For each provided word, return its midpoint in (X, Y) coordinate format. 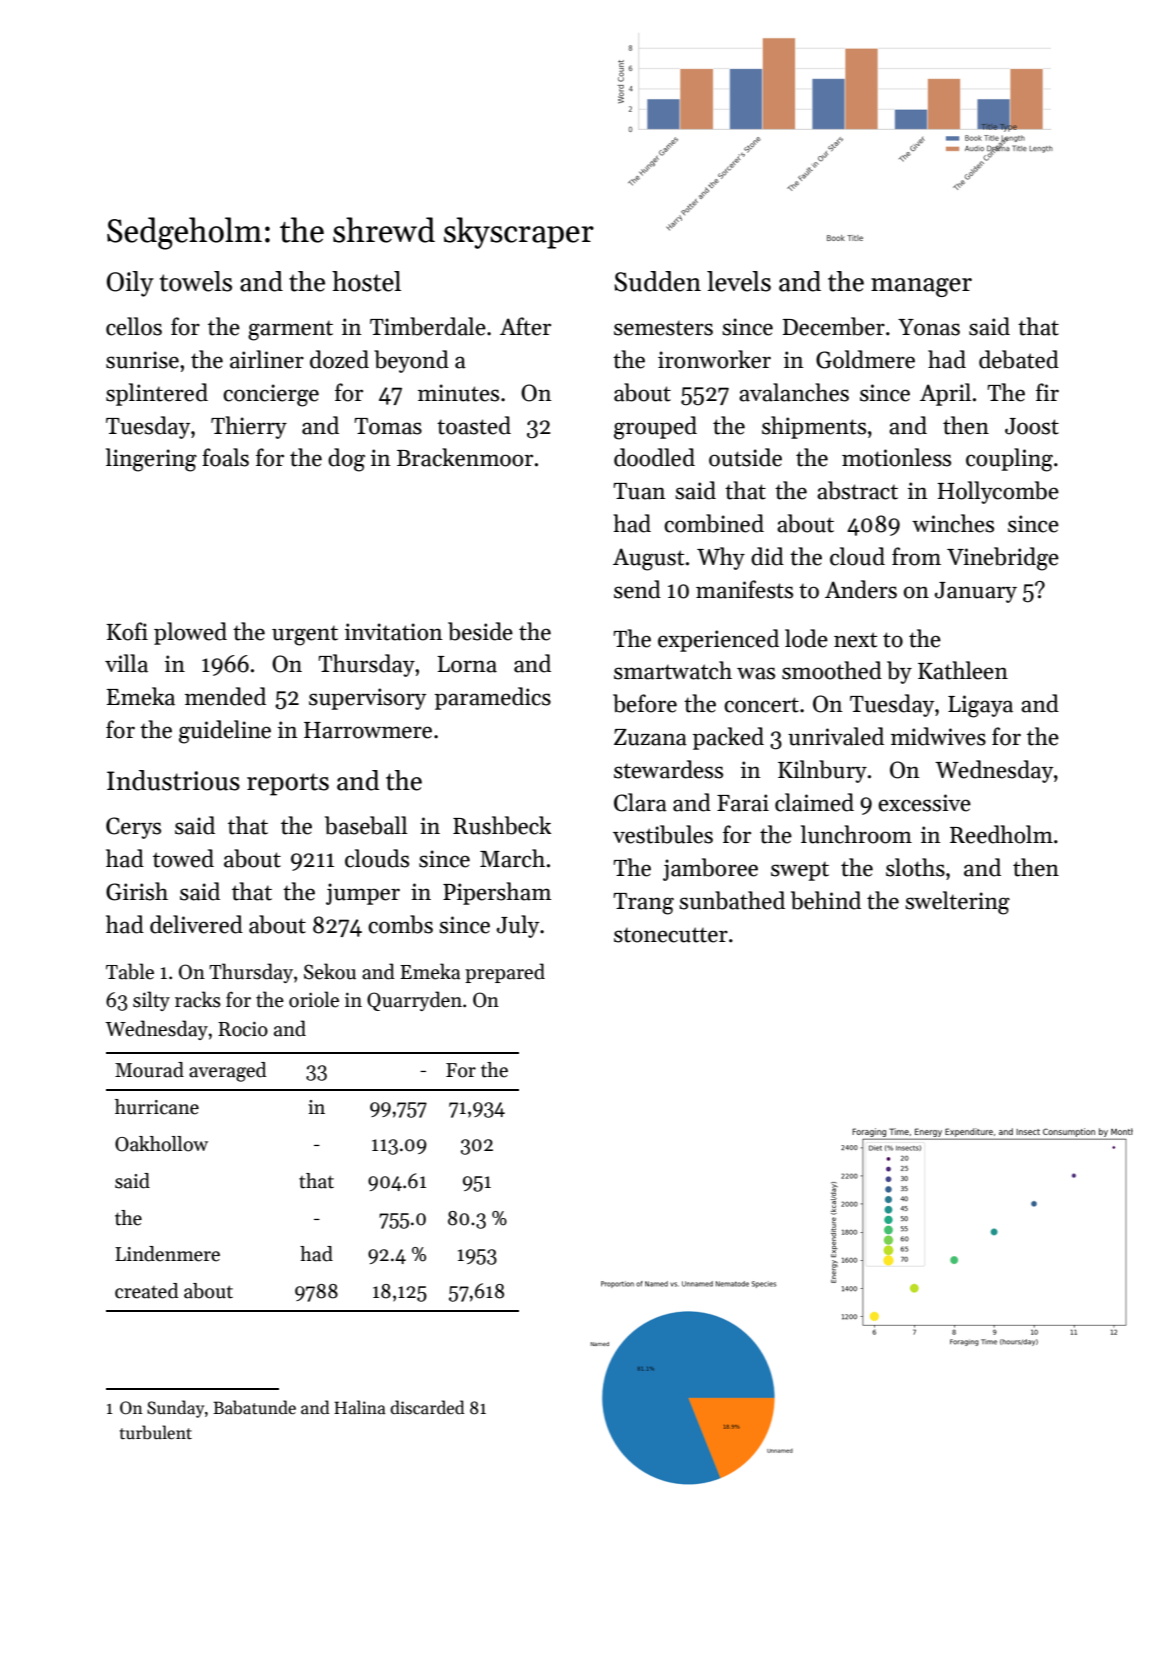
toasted (474, 425)
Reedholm (1001, 834)
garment (290, 331)
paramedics (493, 698)
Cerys (133, 828)
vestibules (663, 834)
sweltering (957, 903)
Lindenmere (167, 1254)
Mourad (149, 1070)
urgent (305, 636)
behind (826, 900)
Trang (643, 904)
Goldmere (865, 359)
